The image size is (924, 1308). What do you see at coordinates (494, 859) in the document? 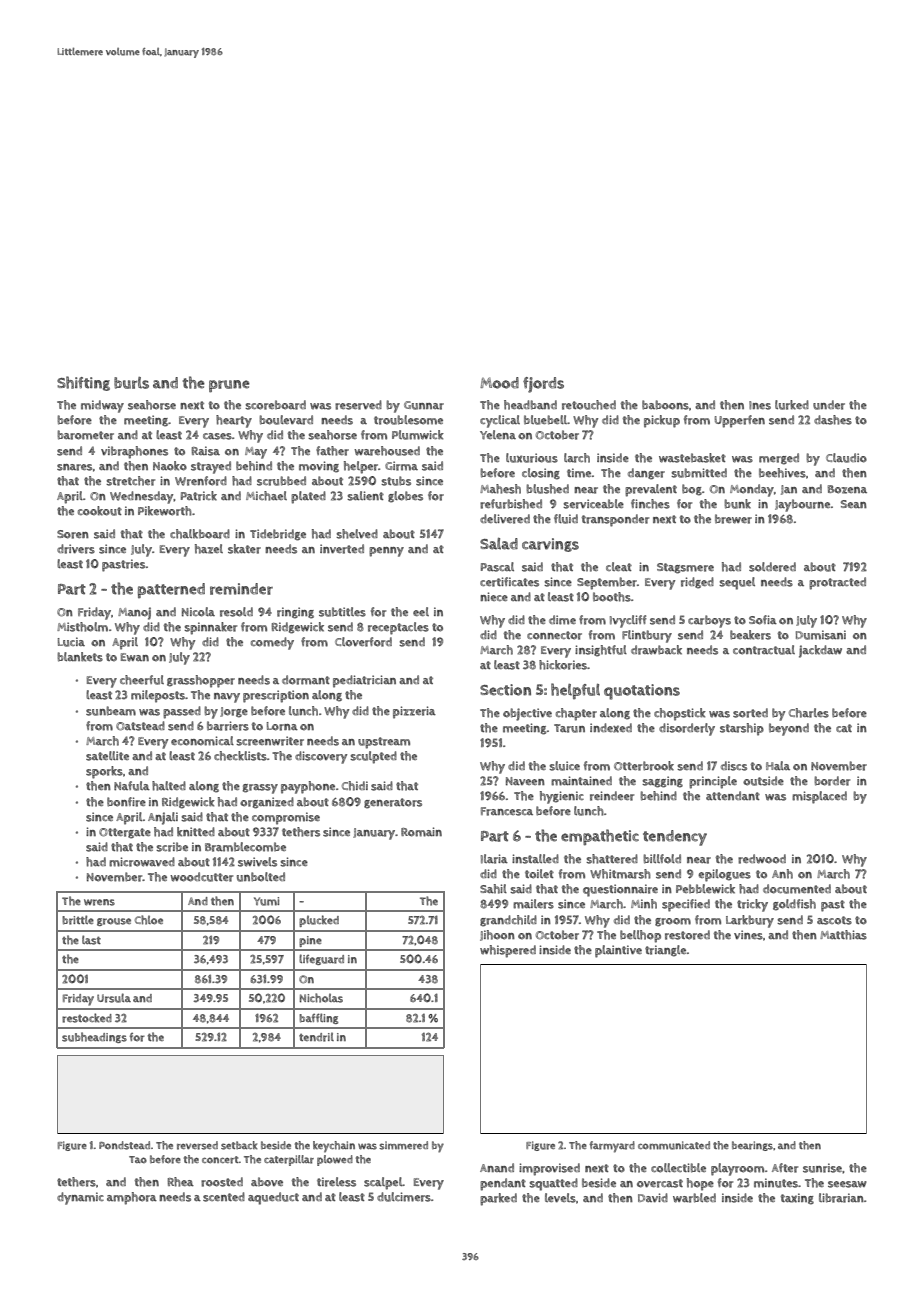
I see `Ilaria` at bounding box center [494, 859].
